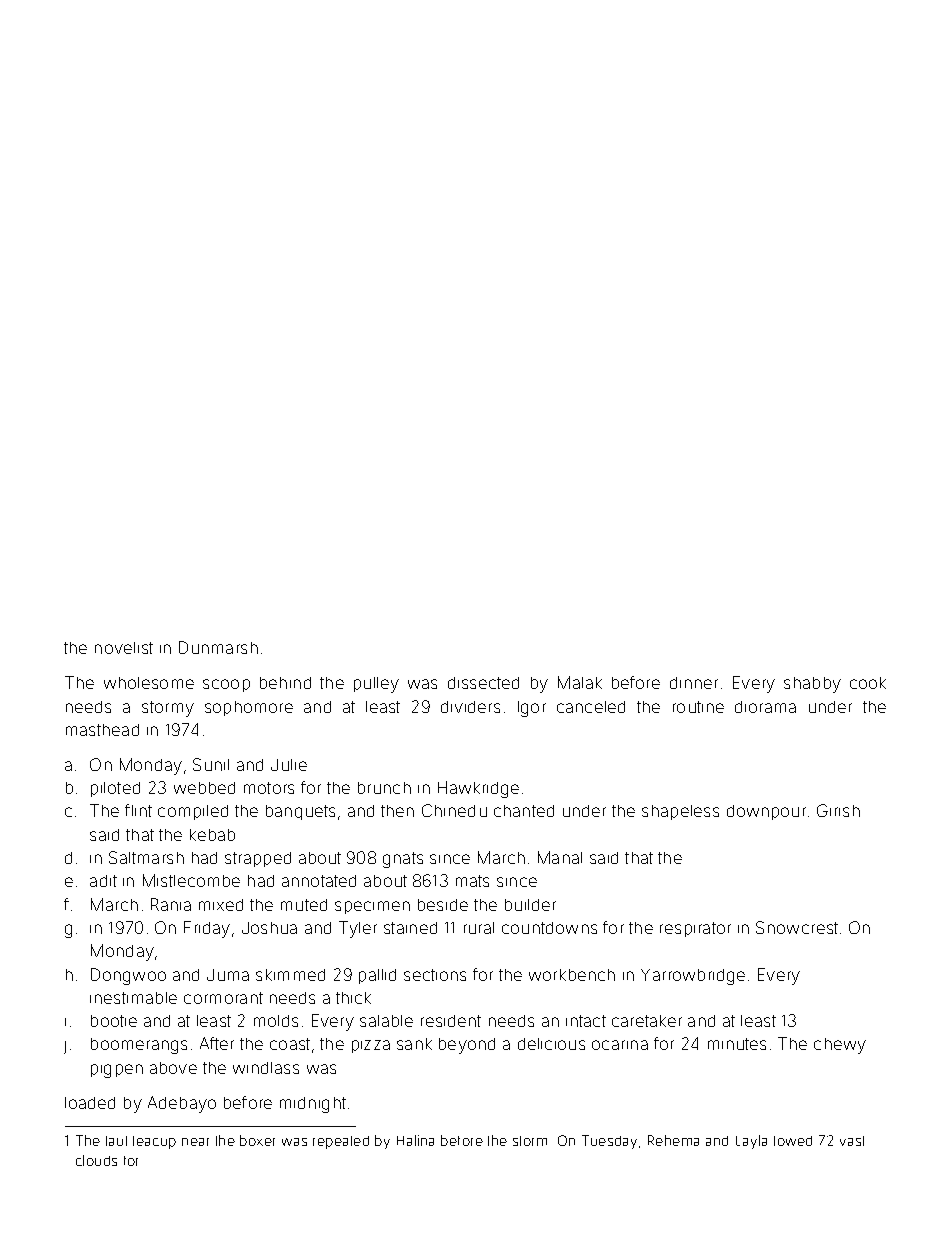 This image has height=1233, width=952. What do you see at coordinates (415, 1140) in the image?
I see `Halina` at bounding box center [415, 1140].
